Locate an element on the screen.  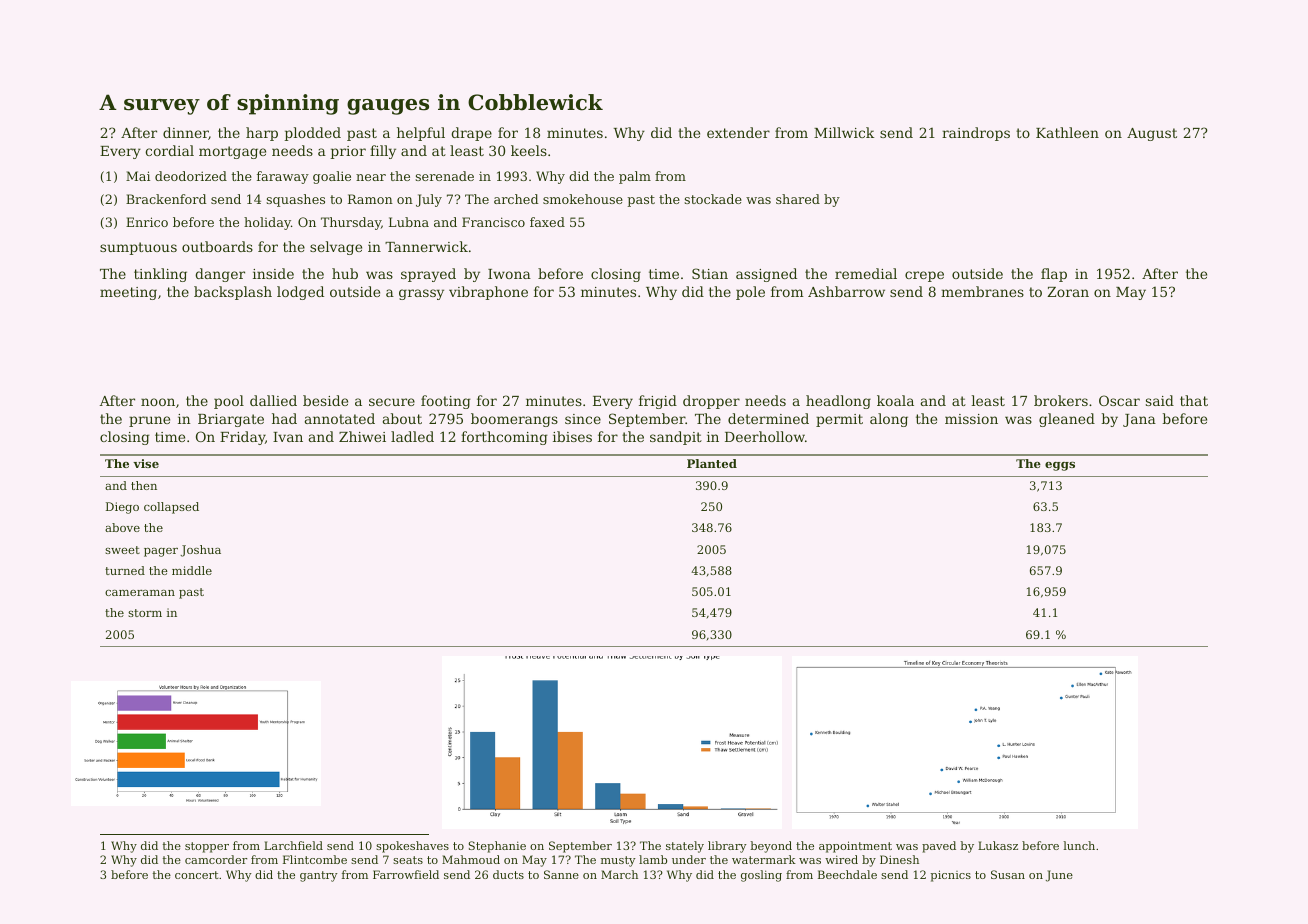
Jana is located at coordinates (1139, 420).
